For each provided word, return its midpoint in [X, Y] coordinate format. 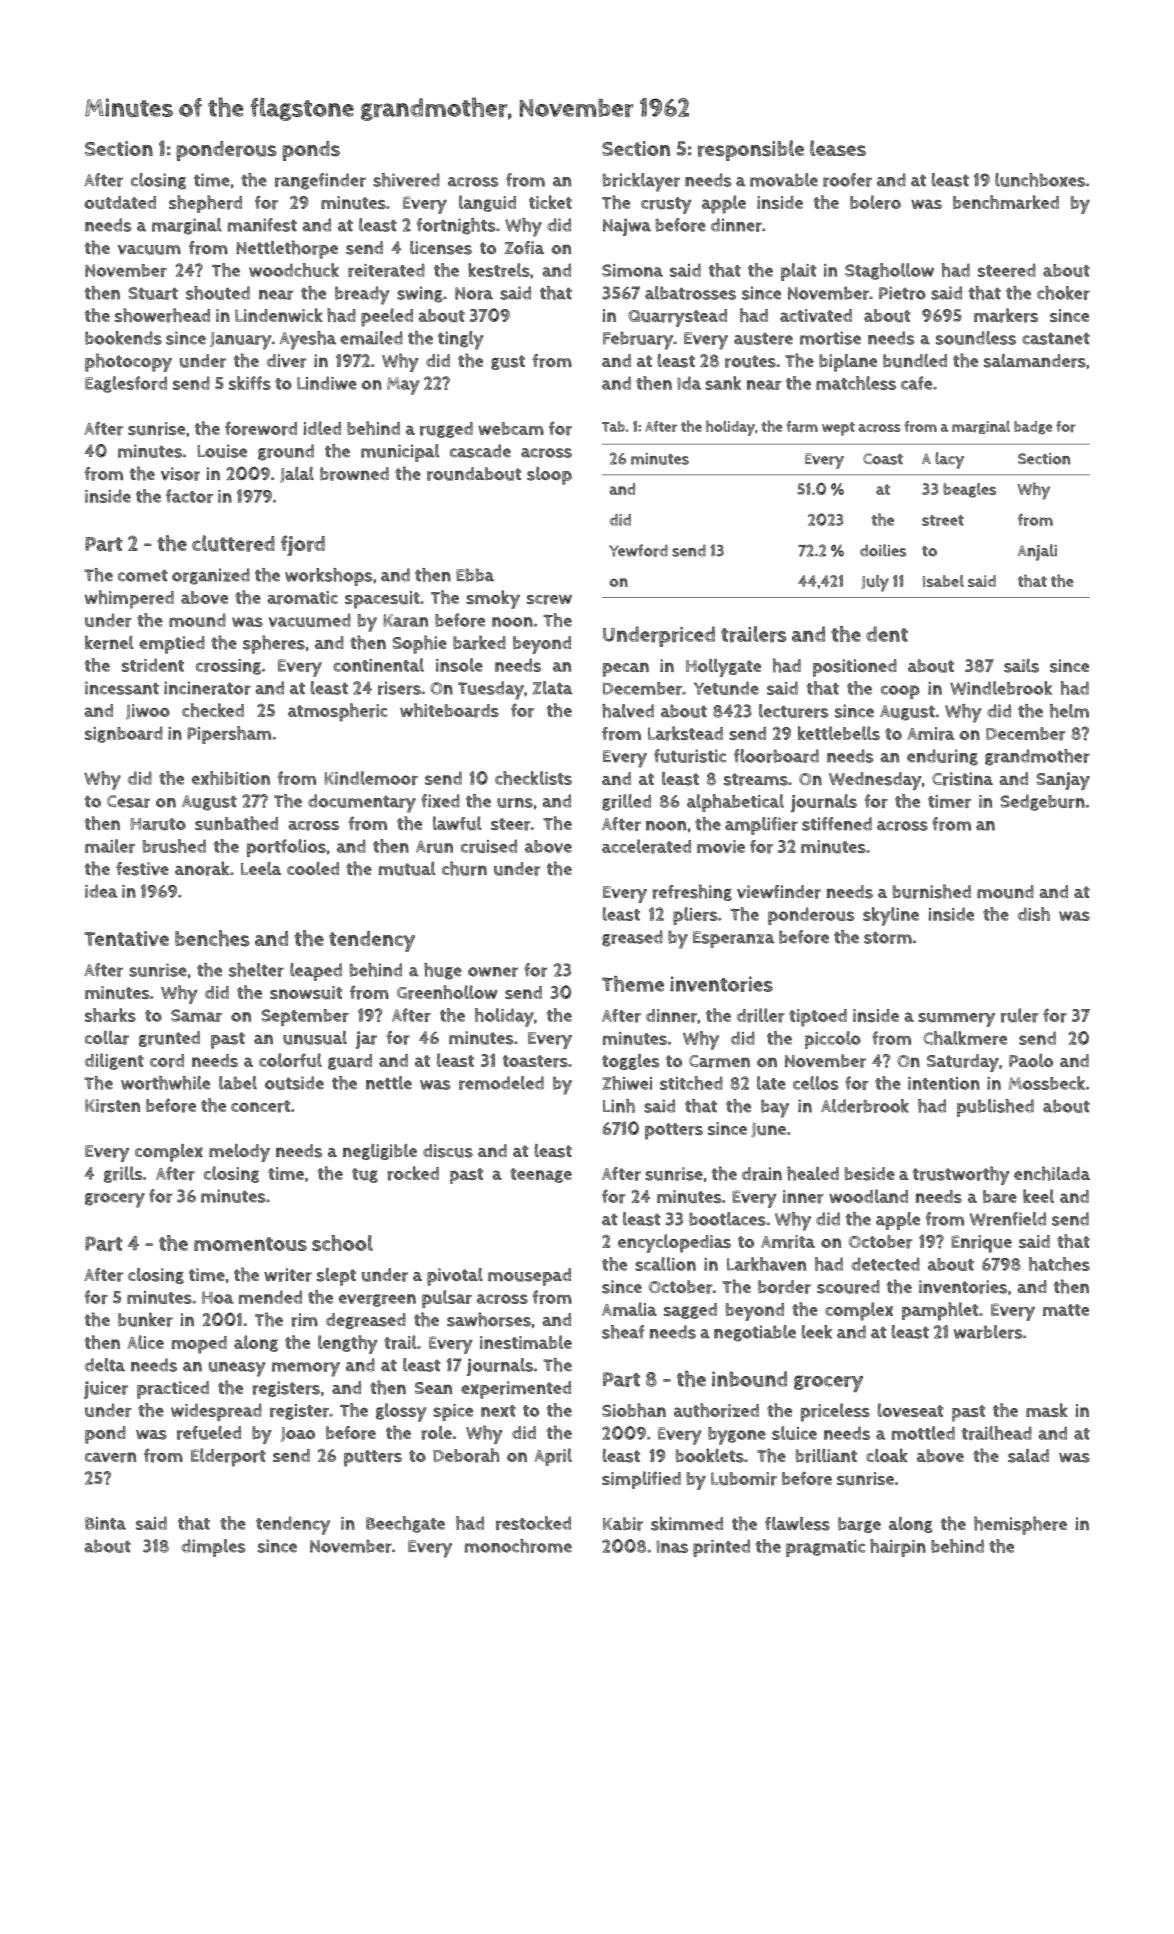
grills [123, 1174]
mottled [923, 1433]
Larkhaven [766, 1264]
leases [838, 148]
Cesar [128, 801]
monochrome [518, 1546]
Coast [883, 459]
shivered [406, 180]
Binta [105, 1523]
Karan [405, 620]
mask [1047, 1410]
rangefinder [320, 181]
